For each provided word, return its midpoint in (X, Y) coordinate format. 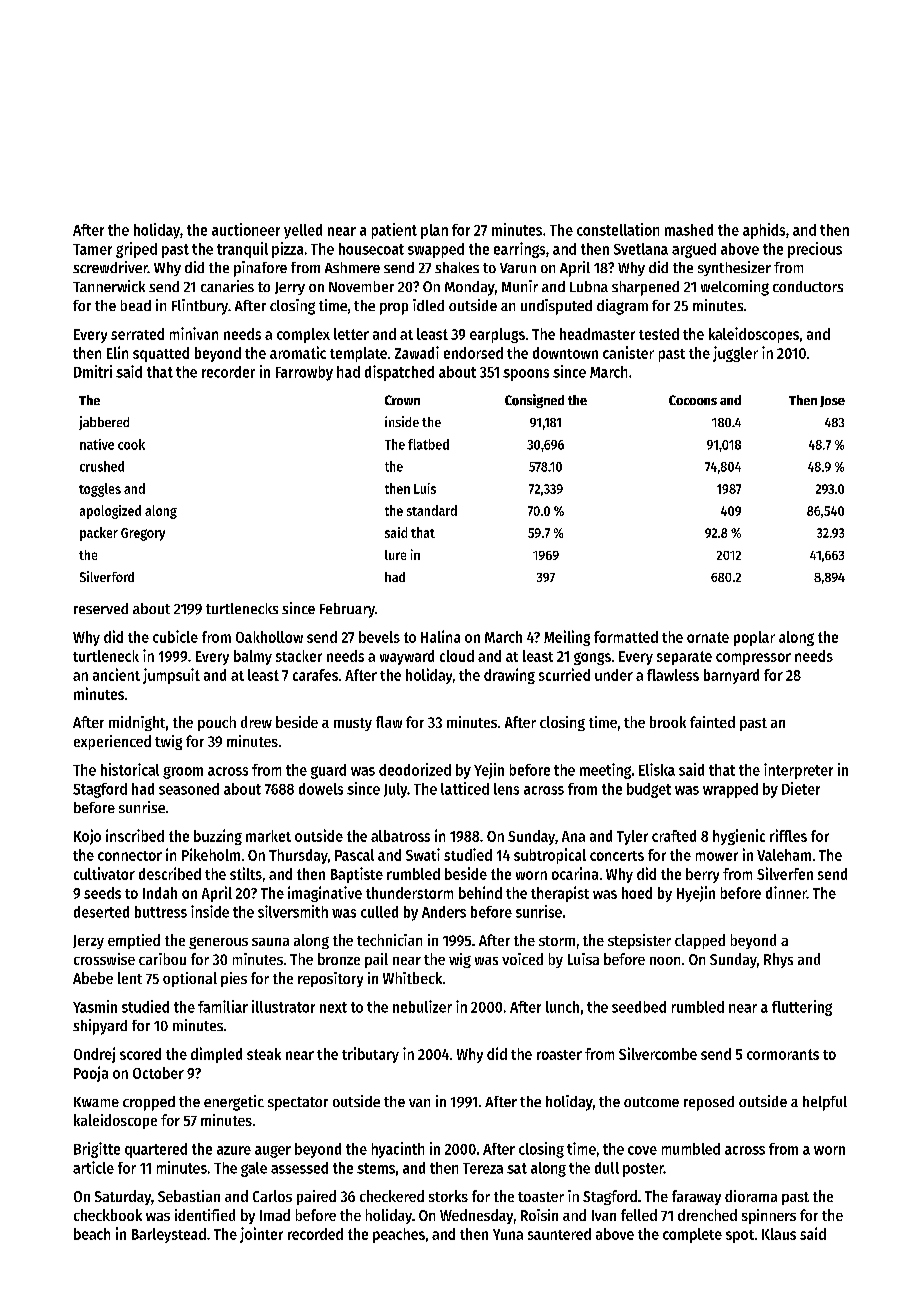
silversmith (293, 911)
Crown (402, 400)
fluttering (802, 1008)
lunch (562, 1007)
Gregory (143, 534)
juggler (735, 354)
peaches (399, 1235)
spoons (526, 375)
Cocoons (693, 400)
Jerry (290, 288)
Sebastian (189, 1196)
